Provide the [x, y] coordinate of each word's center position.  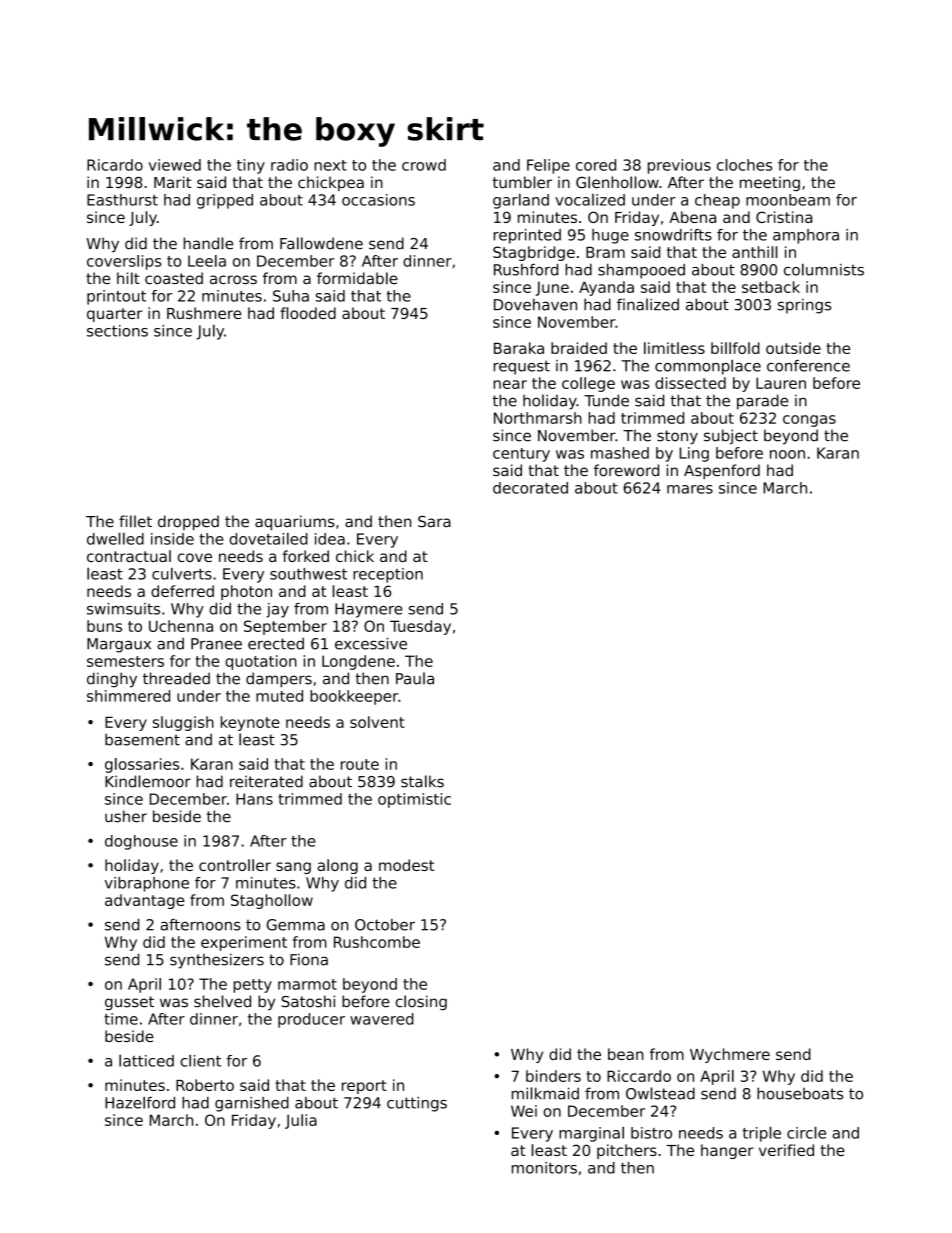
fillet [135, 521]
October [385, 925]
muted [279, 696]
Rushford [526, 270]
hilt [128, 278]
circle [806, 1132]
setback [771, 287]
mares [690, 489]
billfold [735, 348]
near [510, 384]
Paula [415, 678]
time [121, 1019]
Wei [524, 1111]
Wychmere [730, 1055]
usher [126, 816]
